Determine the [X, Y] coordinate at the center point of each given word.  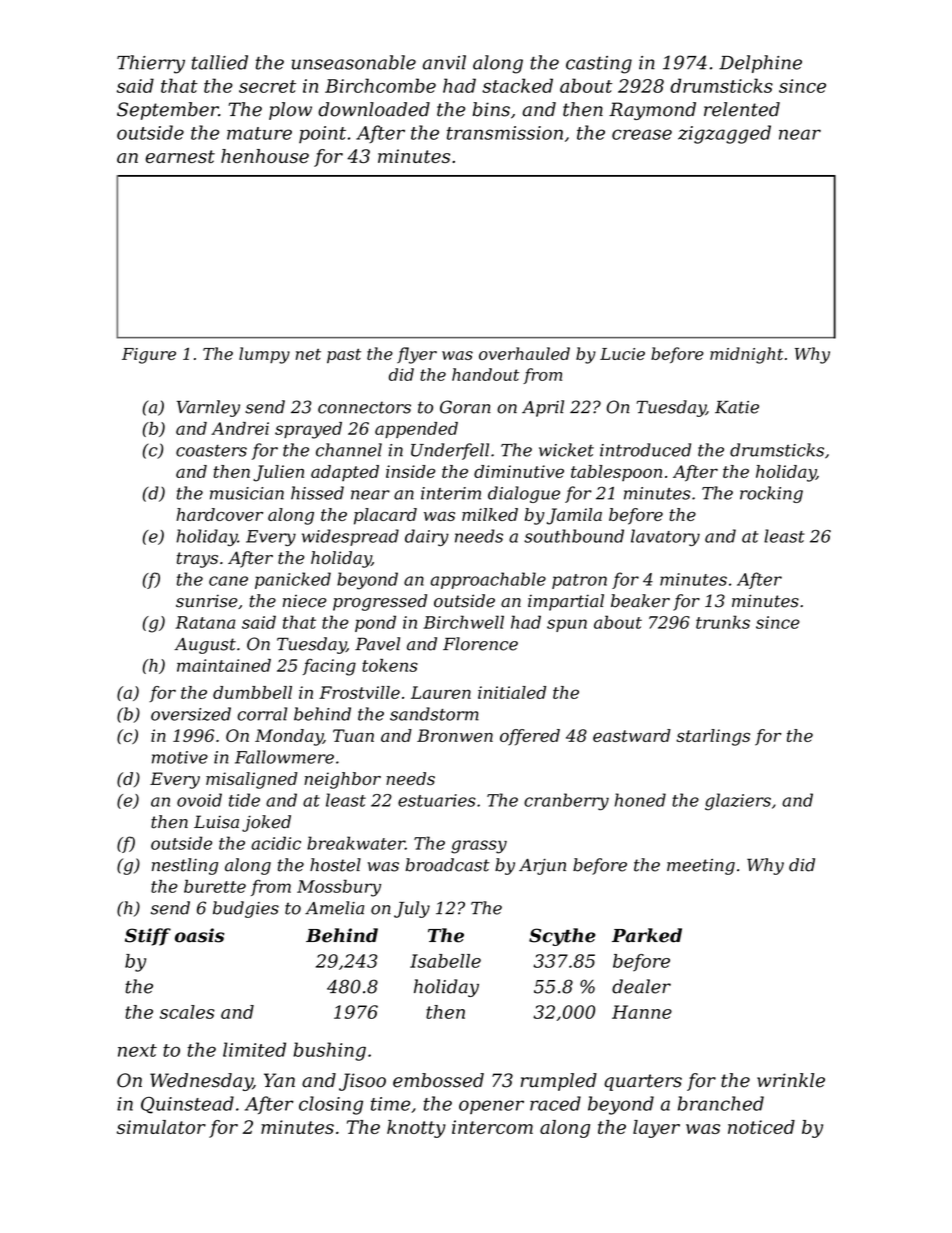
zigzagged [724, 134]
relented [742, 109]
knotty [416, 1129]
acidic [276, 843]
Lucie [622, 354]
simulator [161, 1127]
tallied [220, 62]
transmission [505, 133]
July [412, 909]
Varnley [208, 408]
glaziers [738, 802]
